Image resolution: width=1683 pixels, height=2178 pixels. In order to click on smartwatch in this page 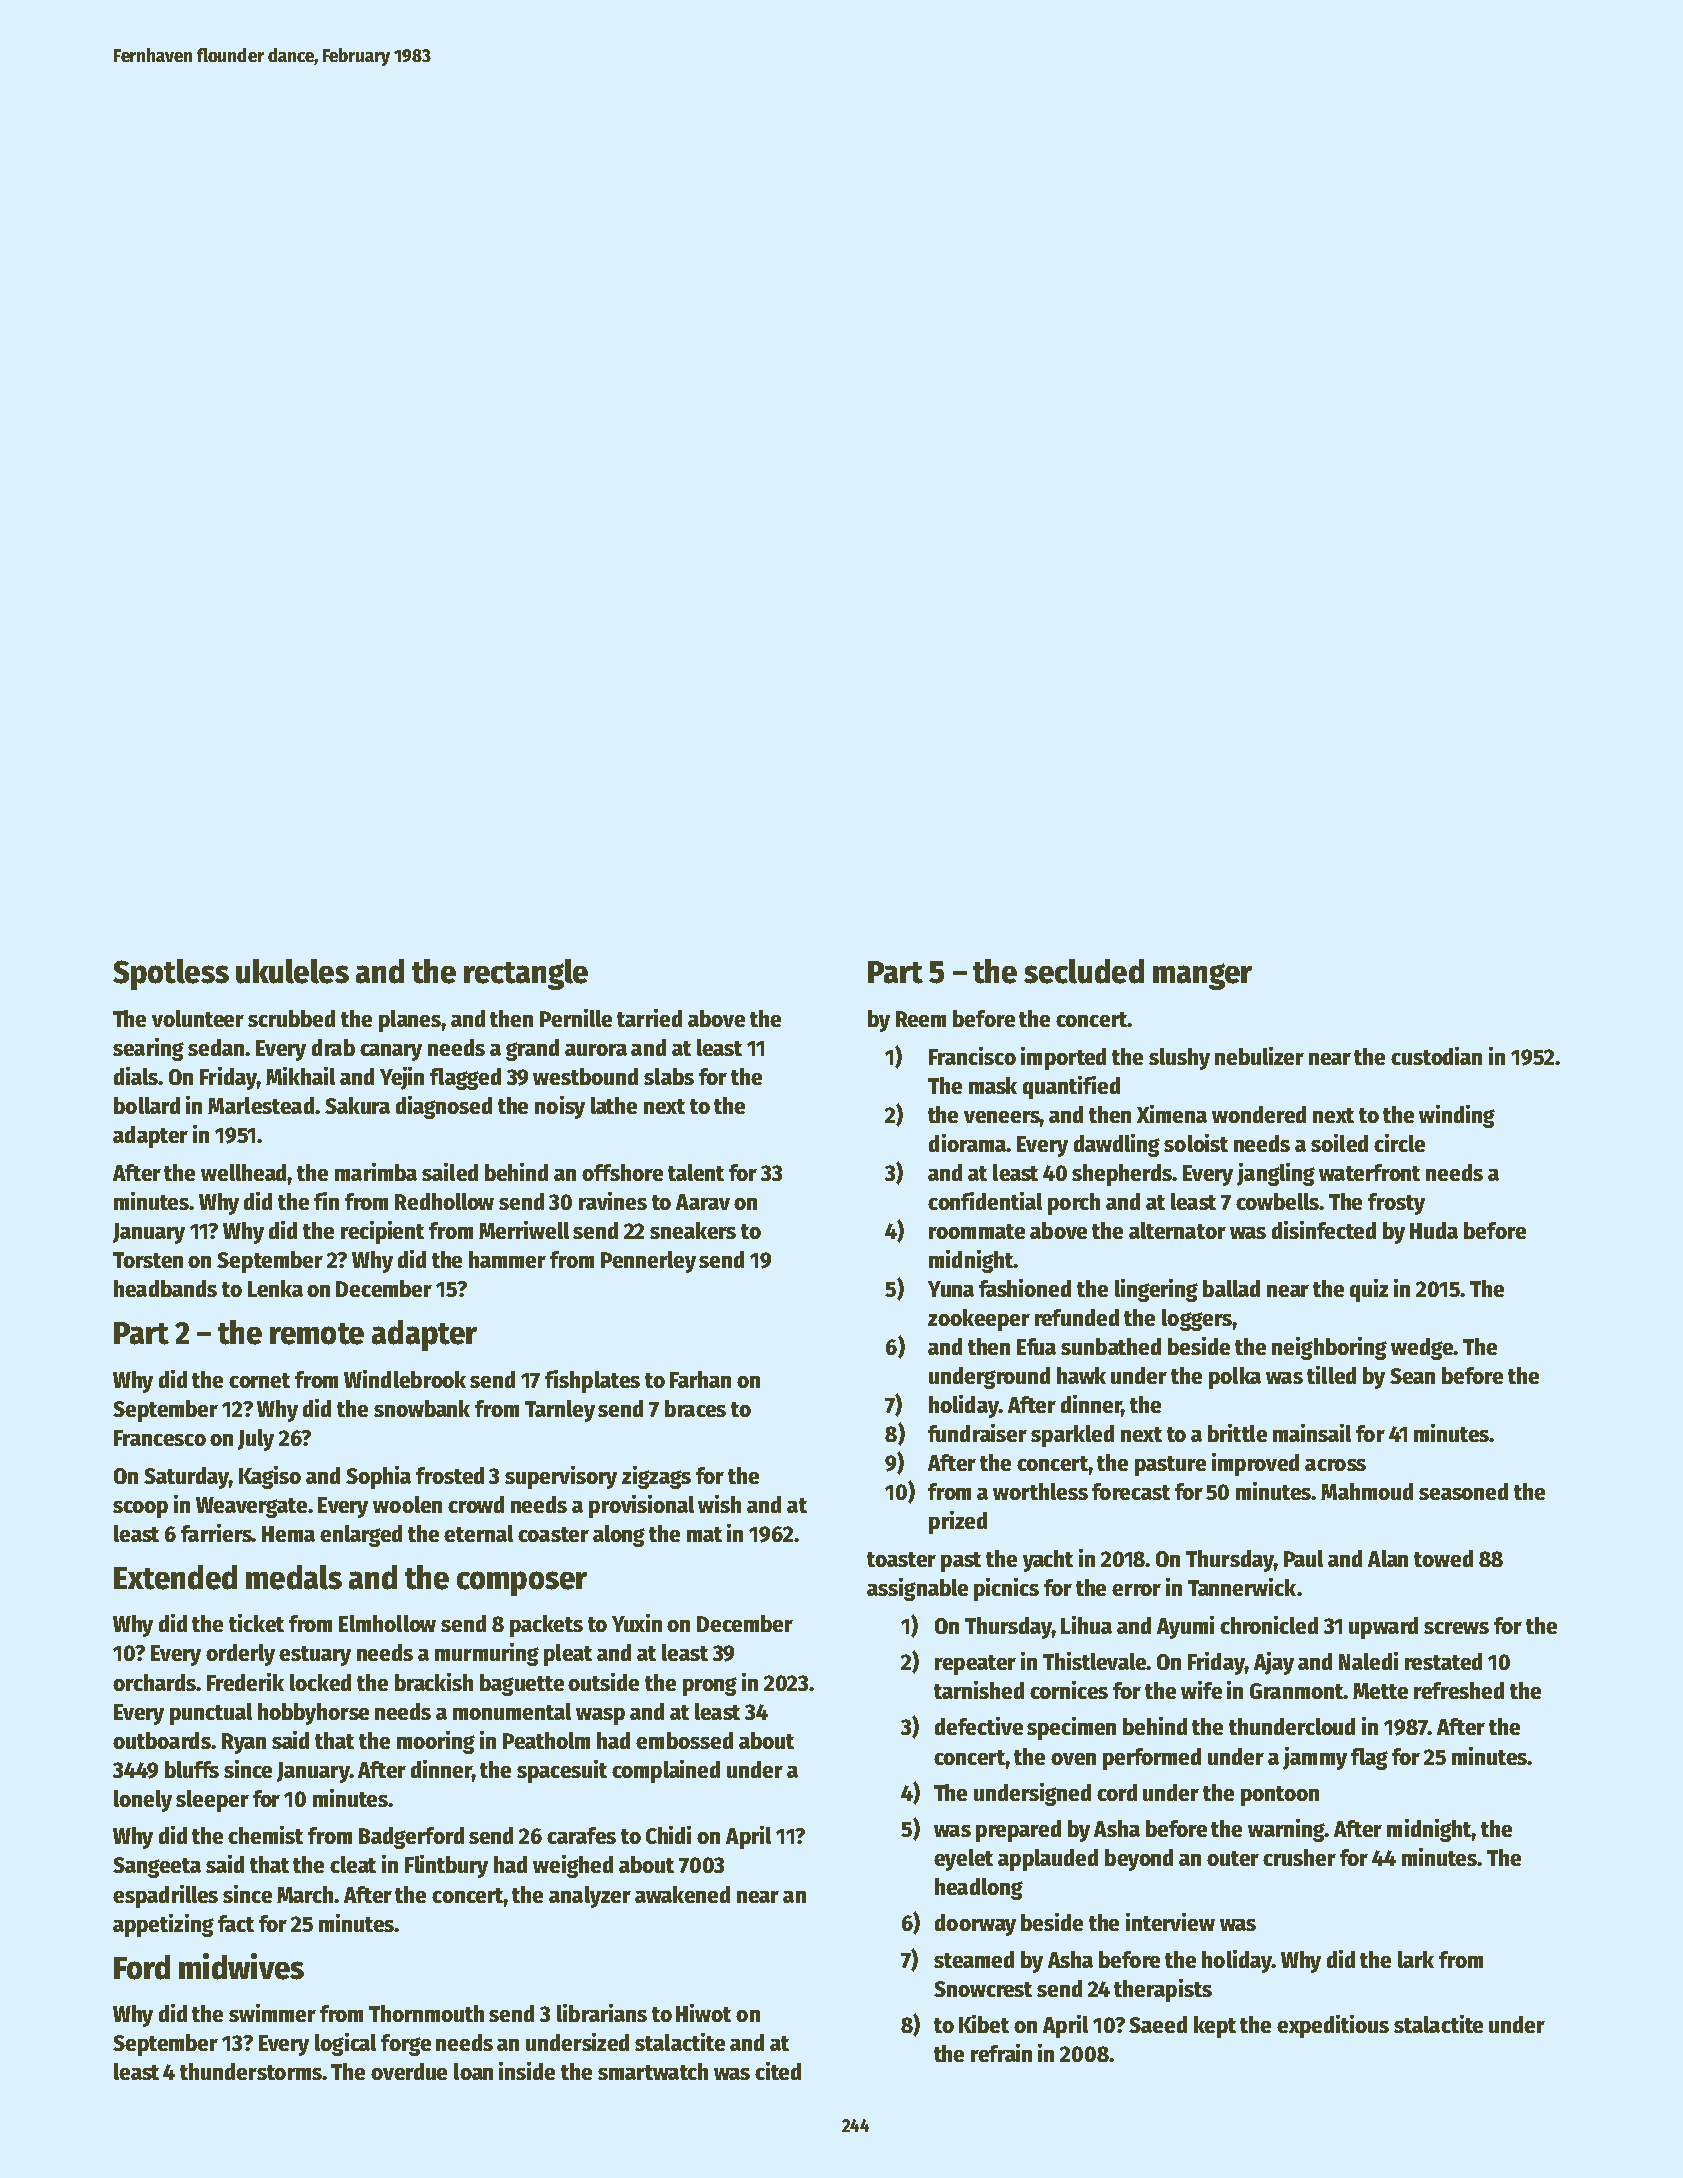, I will do `click(653, 2071)`.
